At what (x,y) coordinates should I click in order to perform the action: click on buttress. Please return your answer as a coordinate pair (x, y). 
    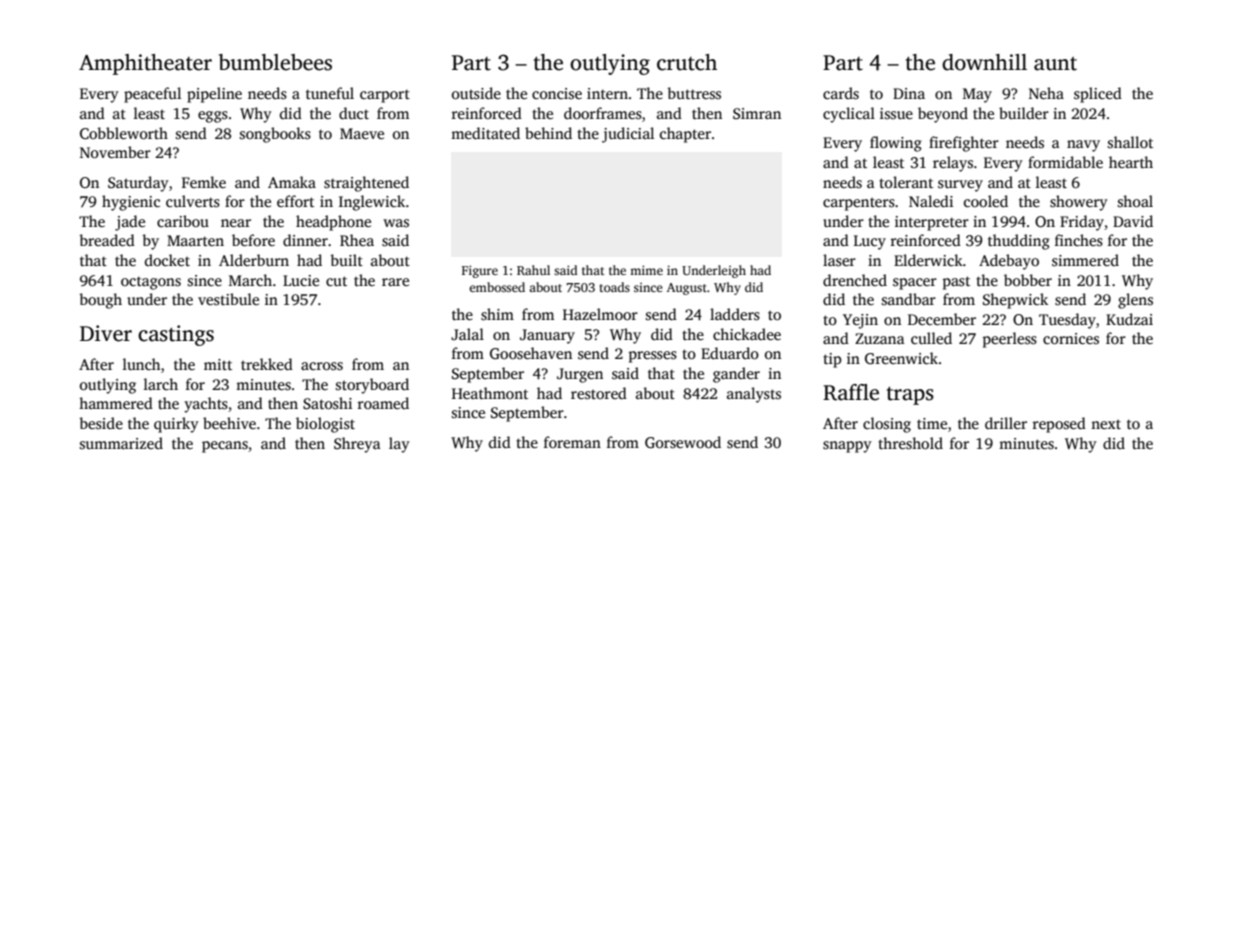
    Looking at the image, I should click on (694, 93).
